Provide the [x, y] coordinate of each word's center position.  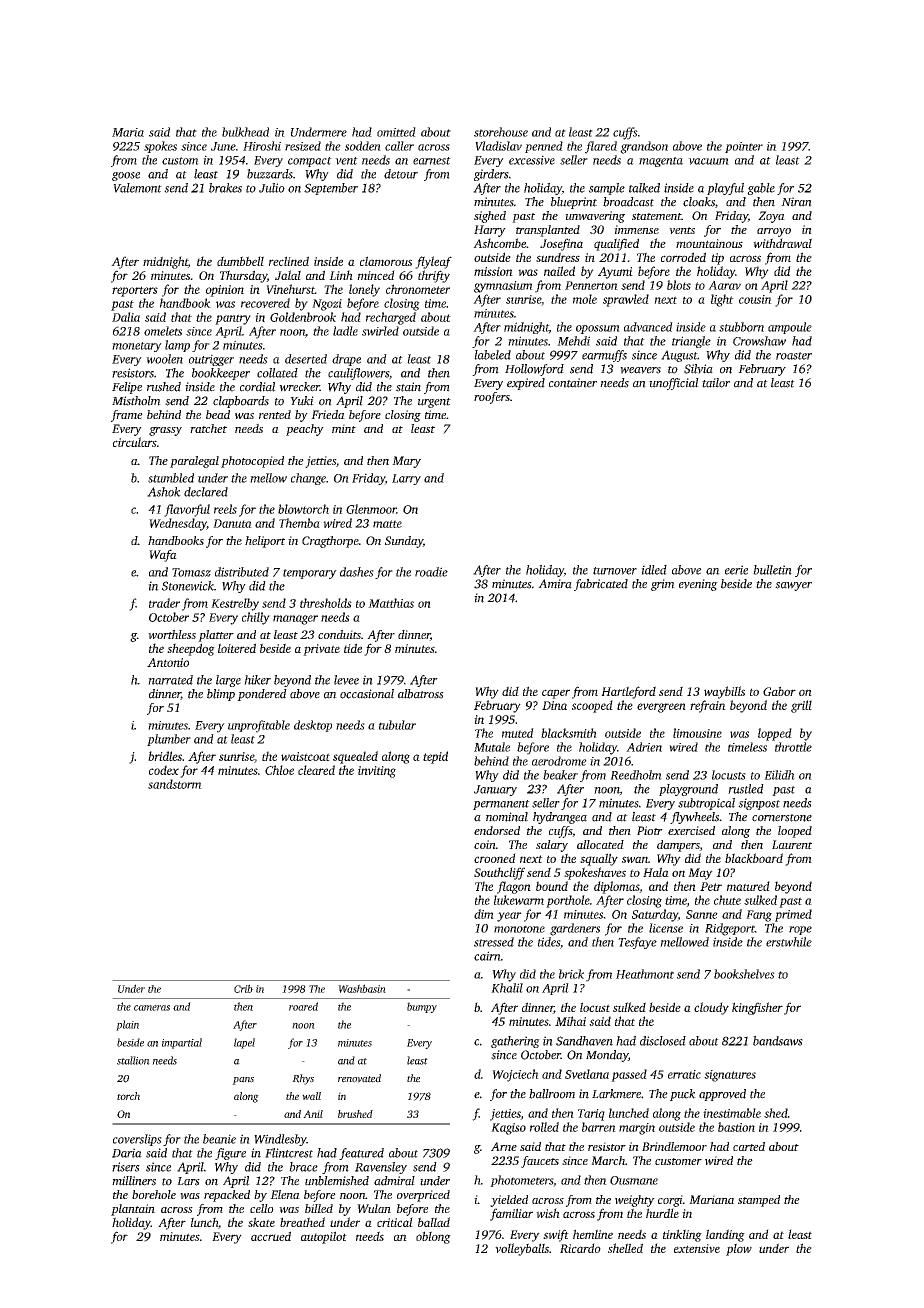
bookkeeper [221, 374]
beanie [219, 1139]
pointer [744, 147]
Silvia [698, 369]
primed [793, 915]
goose [126, 176]
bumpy [422, 1007]
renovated [359, 1078]
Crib [243, 988]
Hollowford [534, 370]
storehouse [501, 132]
